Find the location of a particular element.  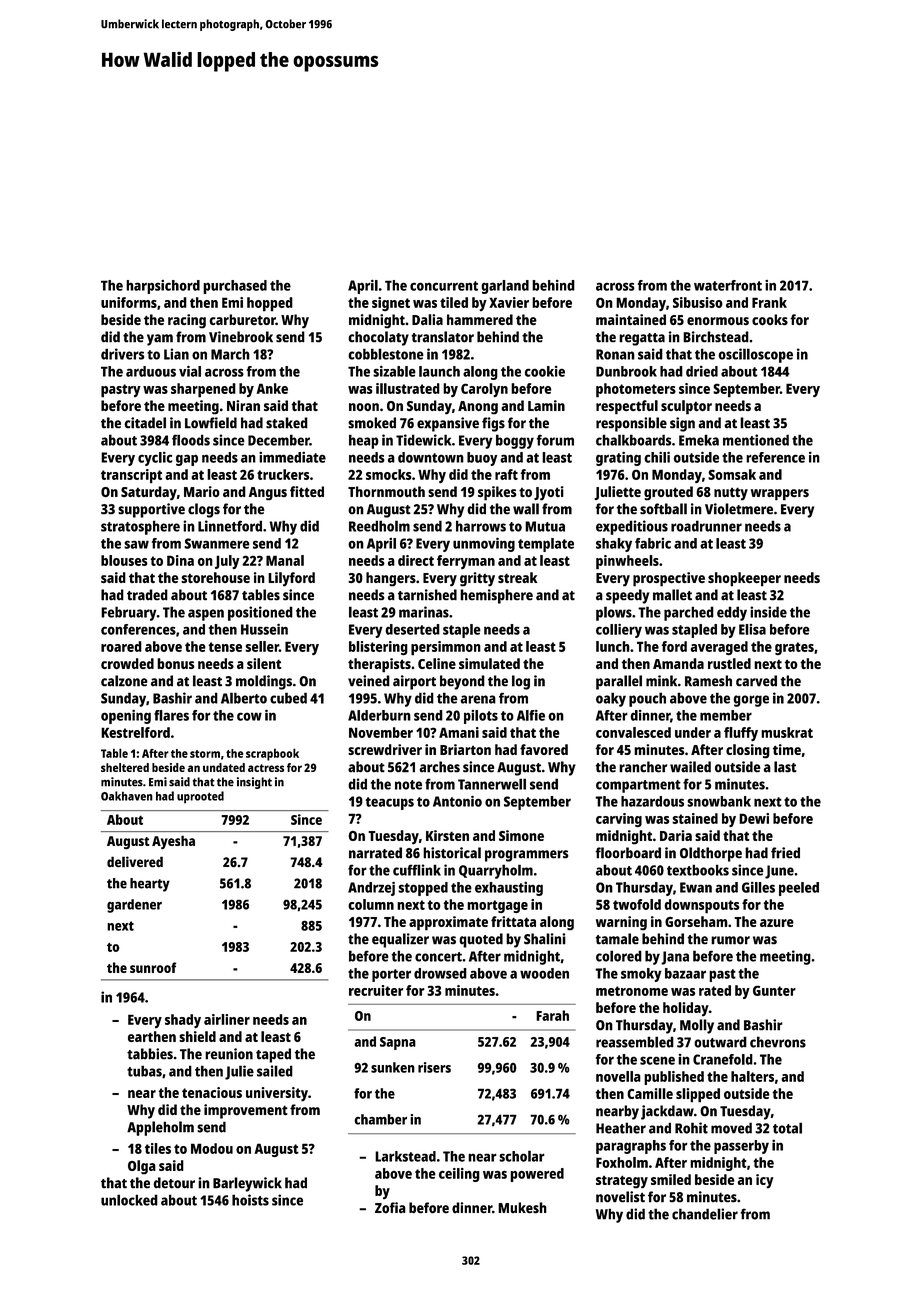

sailed is located at coordinates (275, 1071).
